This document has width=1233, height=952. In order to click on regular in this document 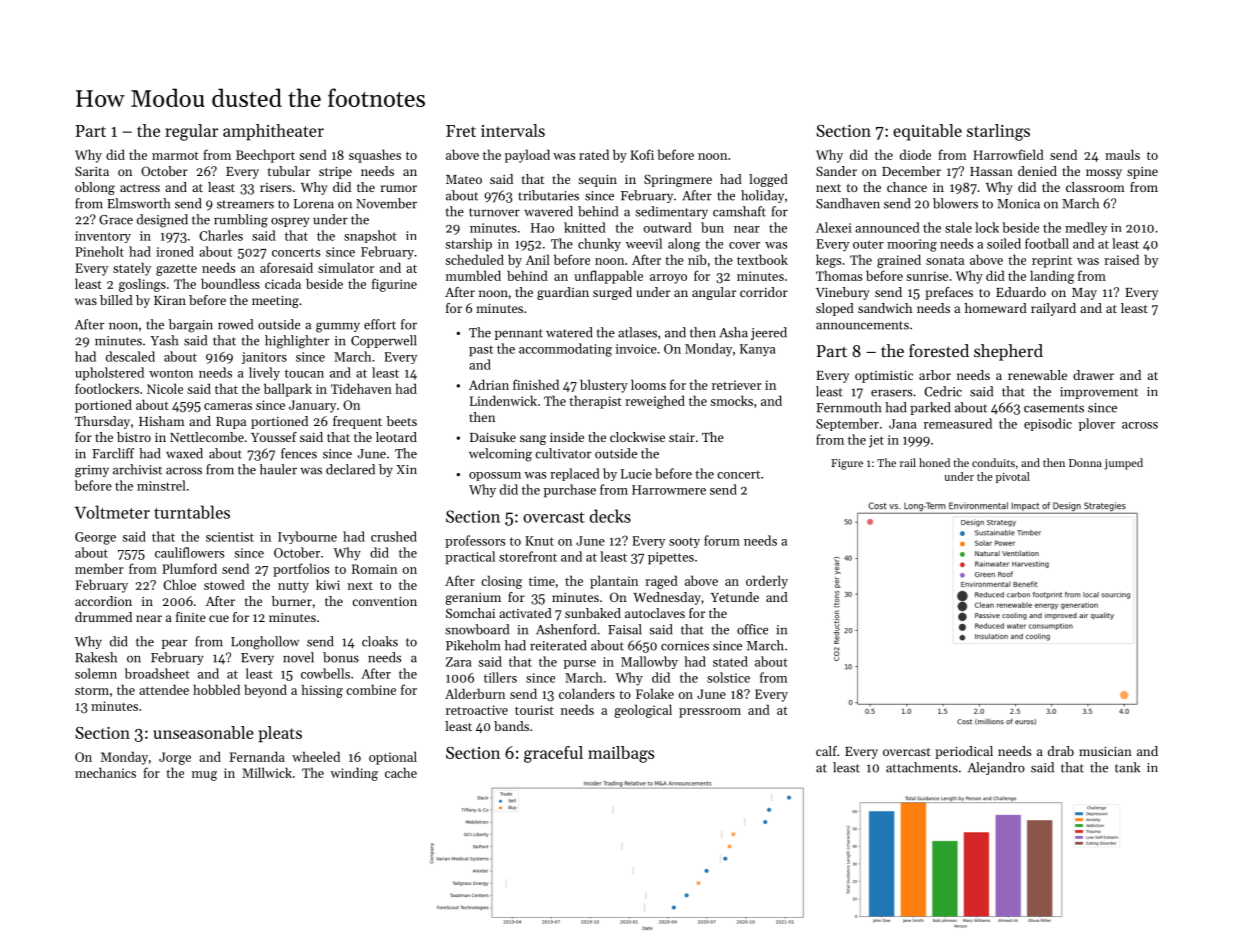, I will do `click(191, 132)`.
